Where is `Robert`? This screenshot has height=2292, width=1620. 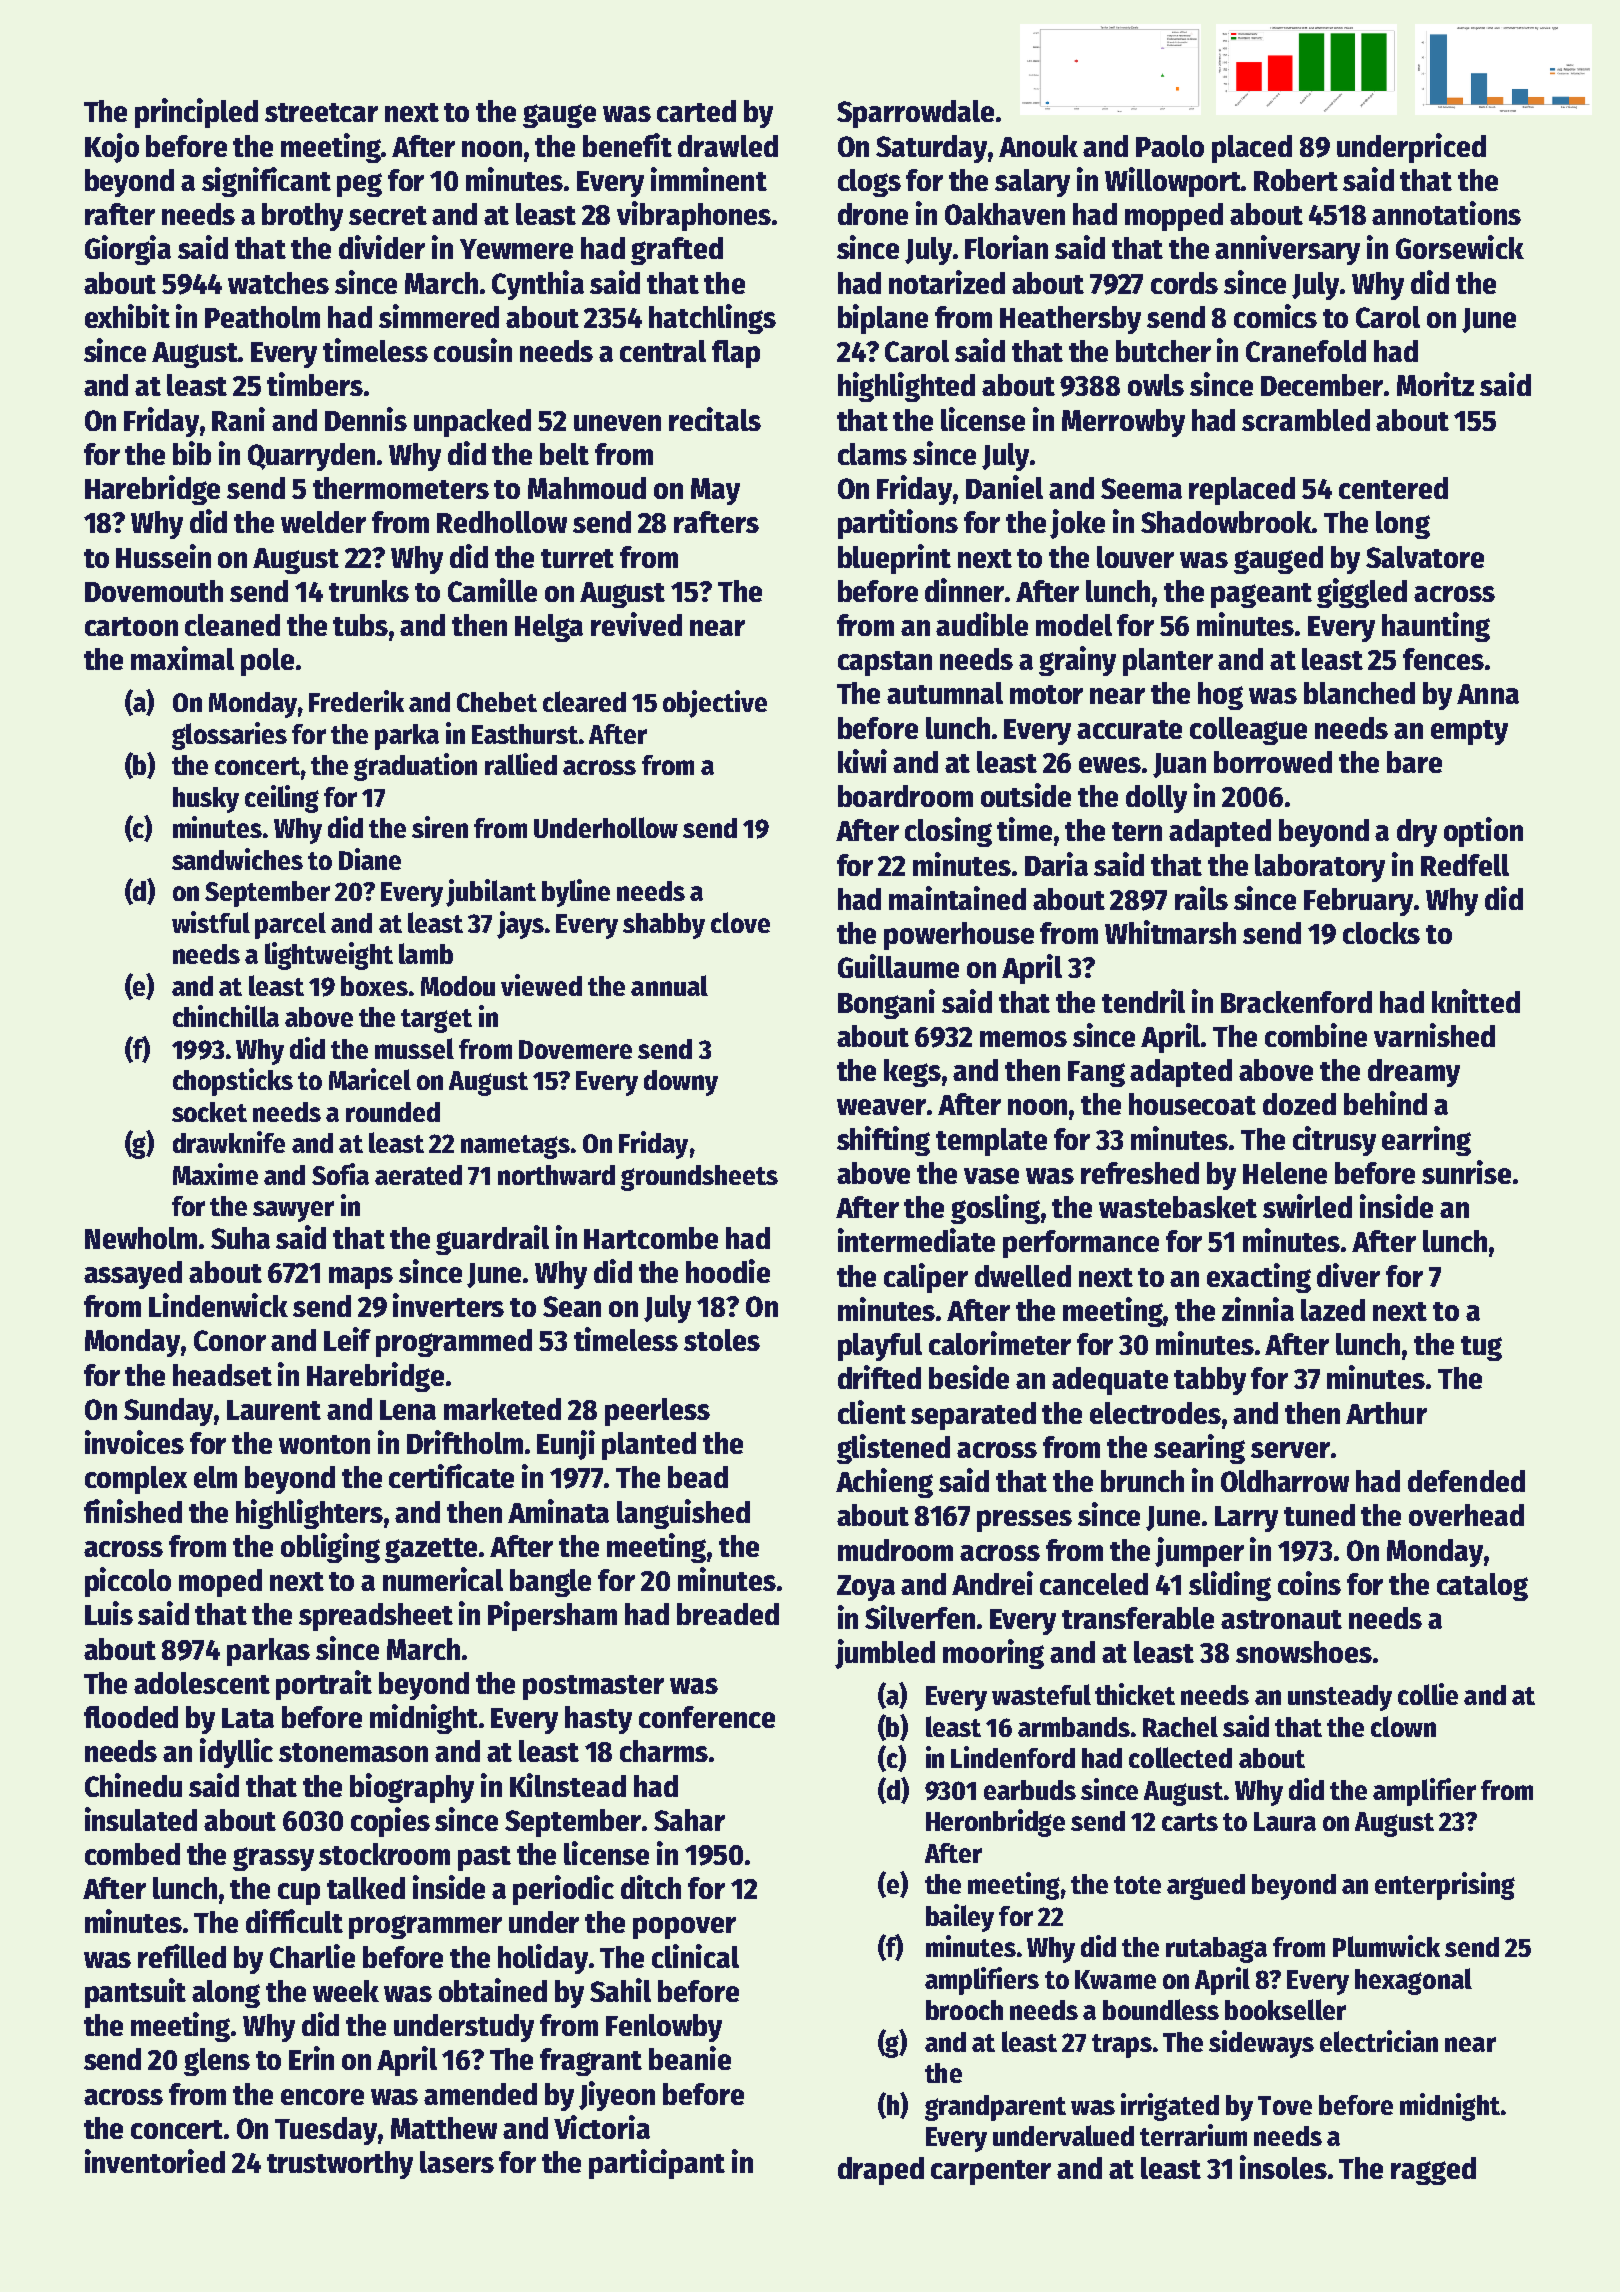 Robert is located at coordinates (1296, 180).
